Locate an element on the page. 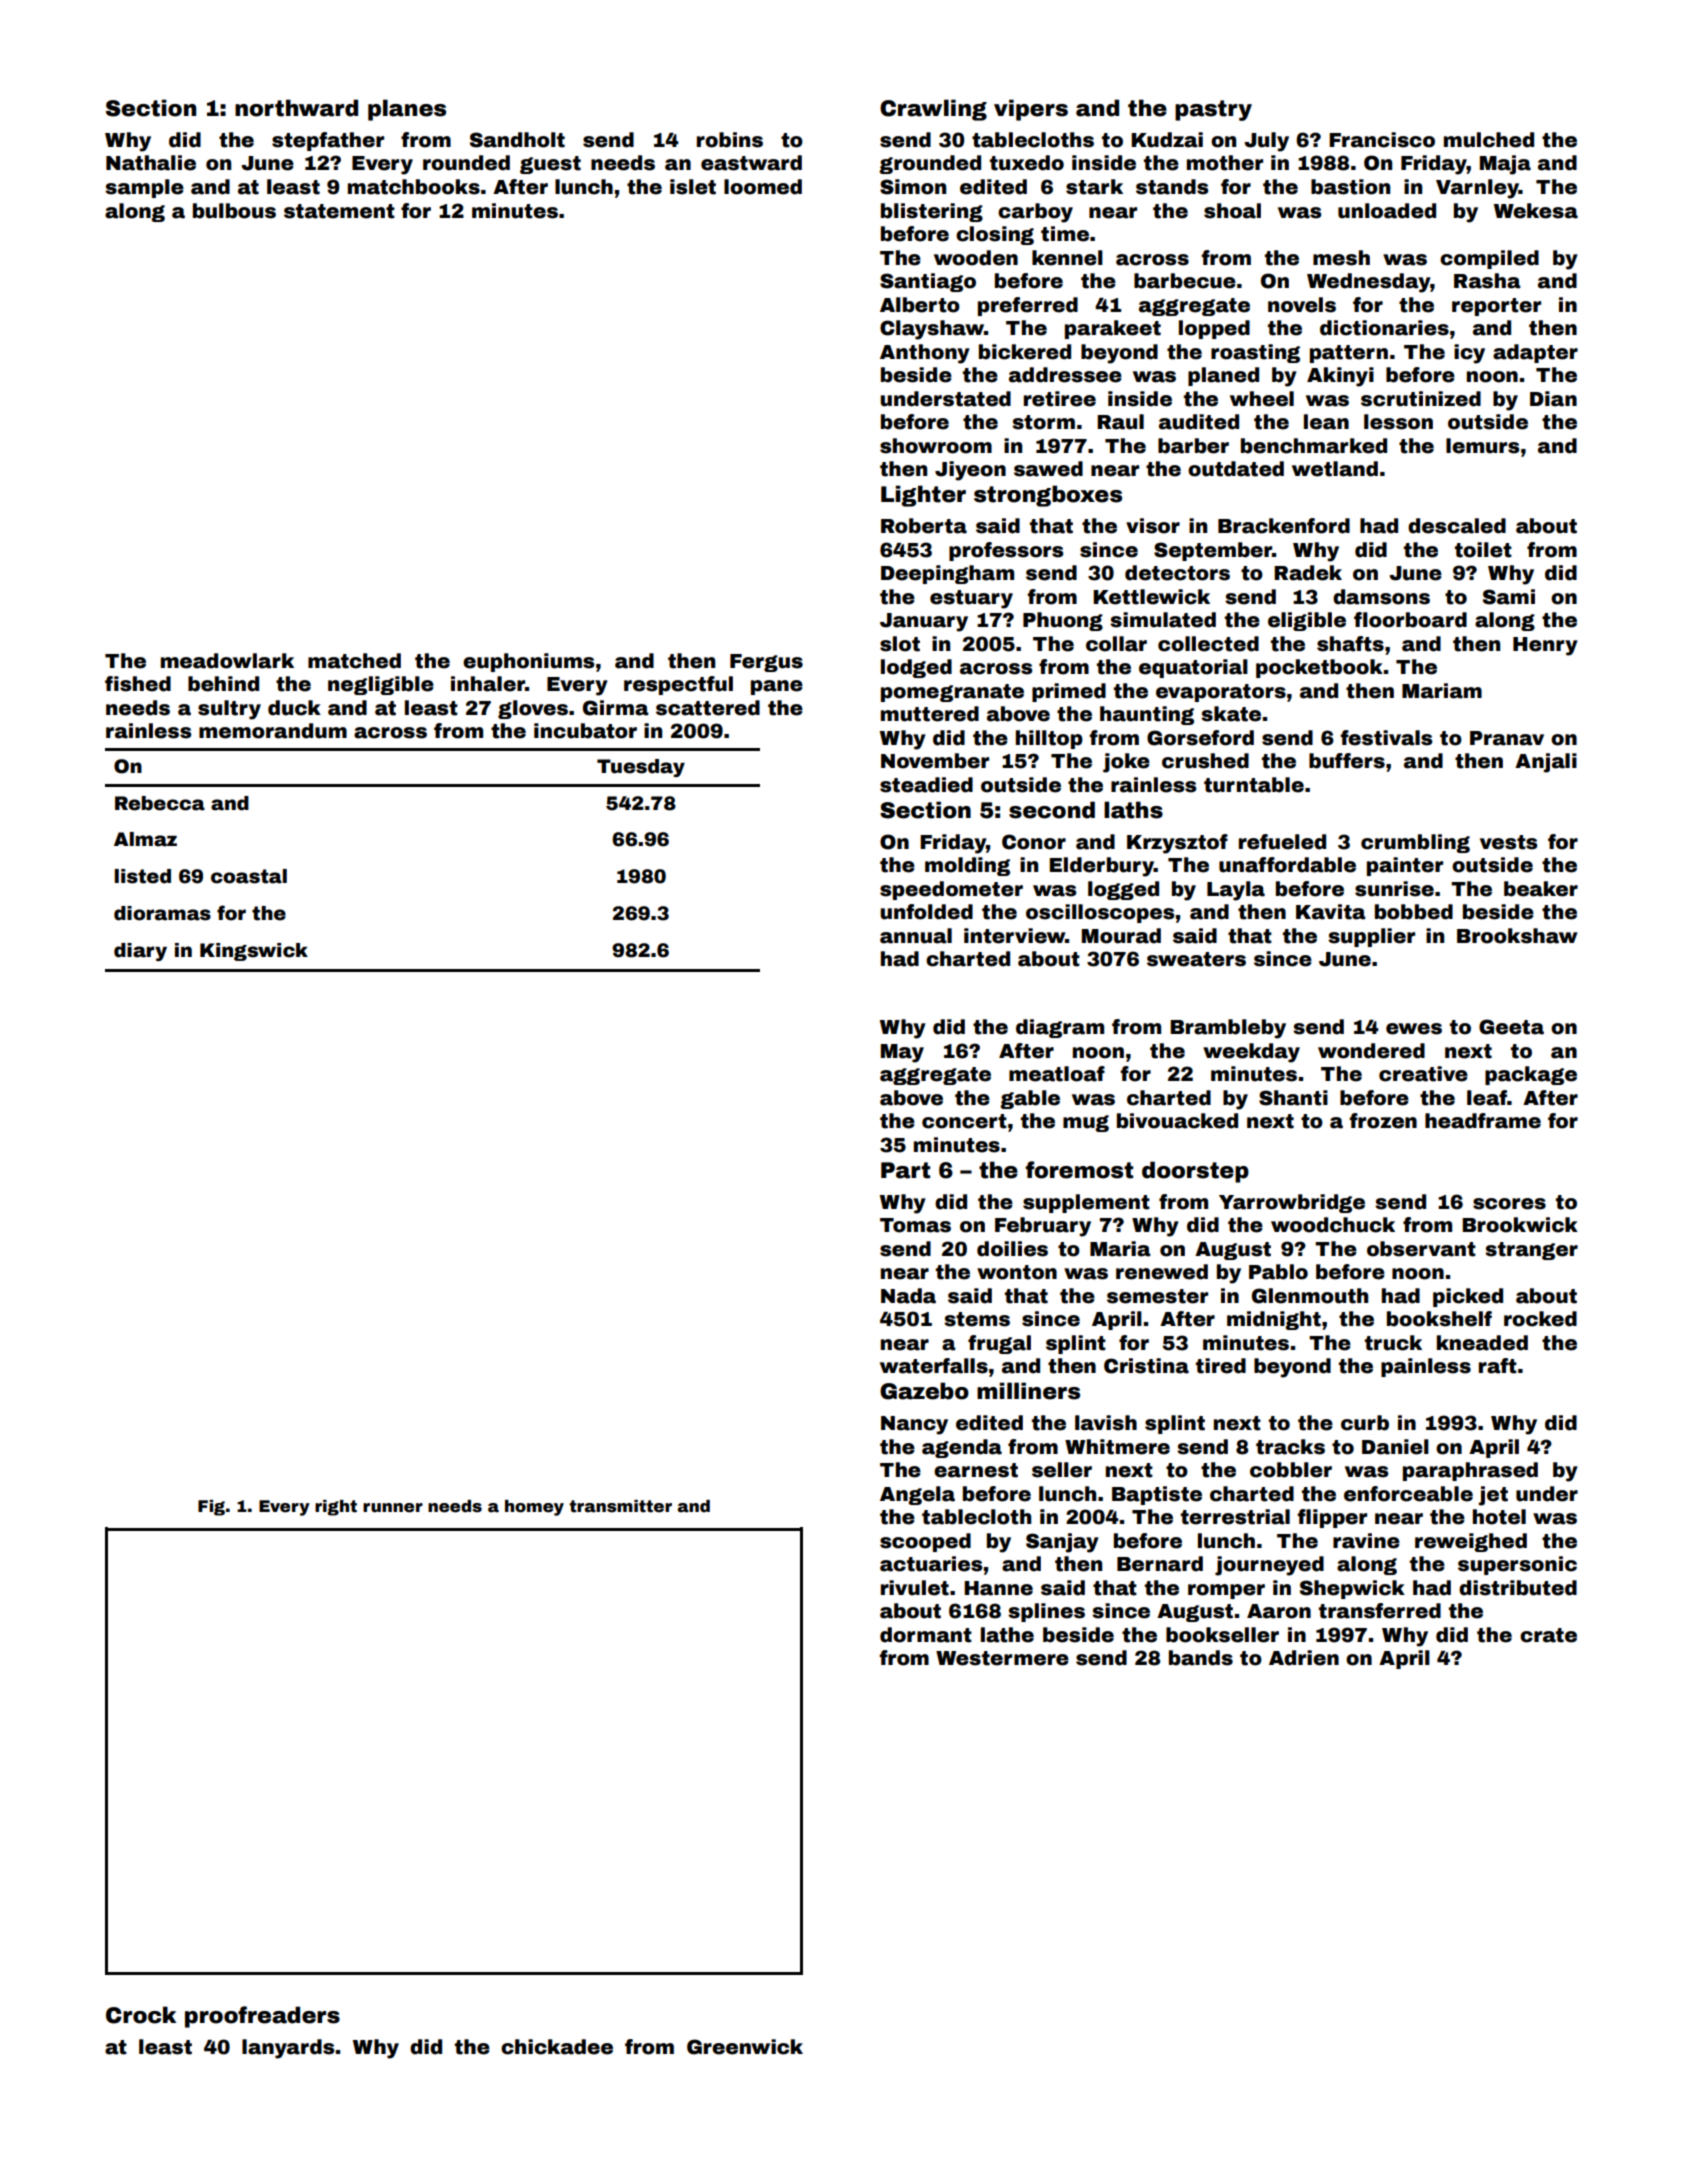 This image has height=2178, width=1683. chickadee is located at coordinates (557, 2047).
